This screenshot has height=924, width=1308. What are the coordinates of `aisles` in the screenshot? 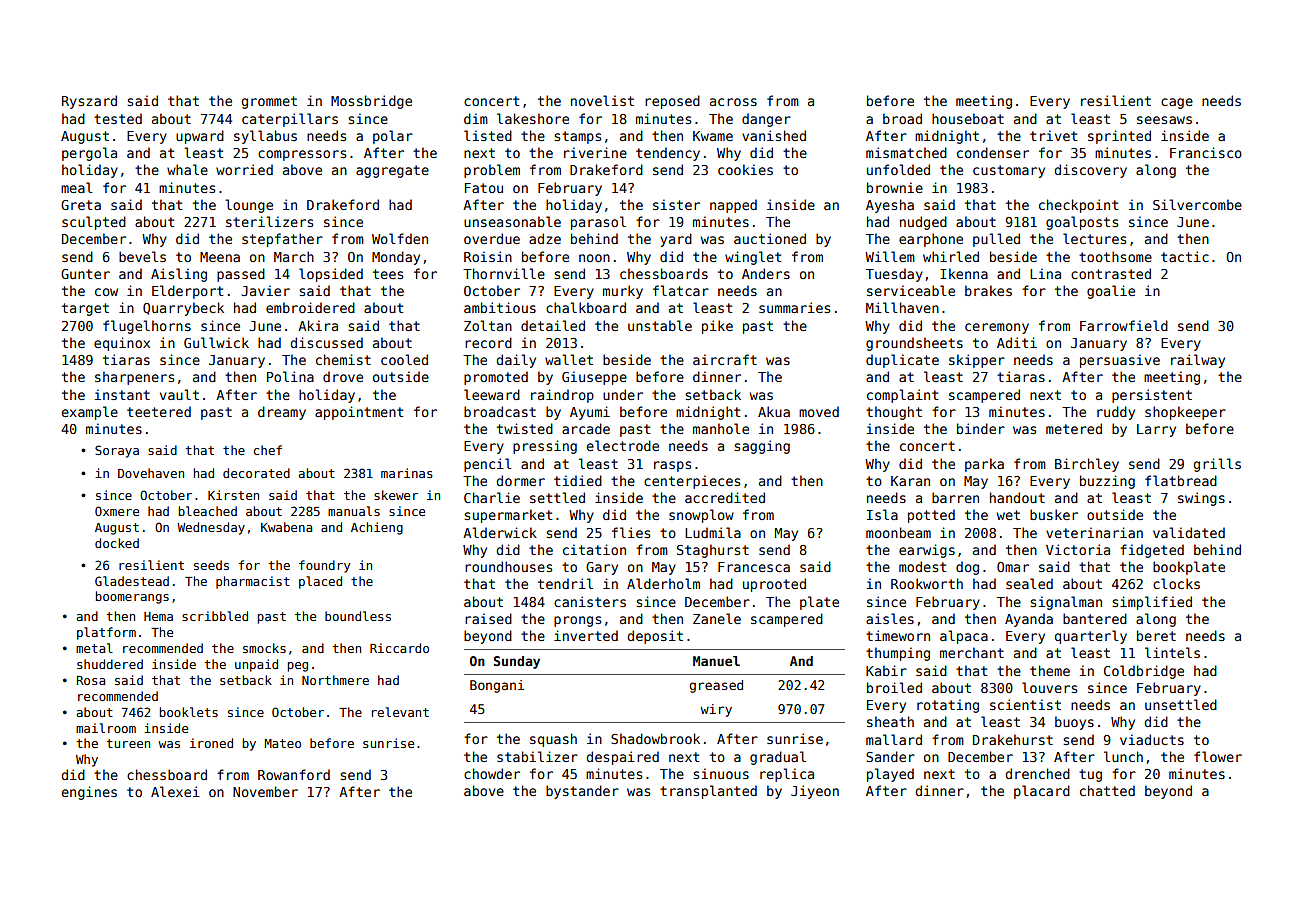 It's located at (890, 618).
